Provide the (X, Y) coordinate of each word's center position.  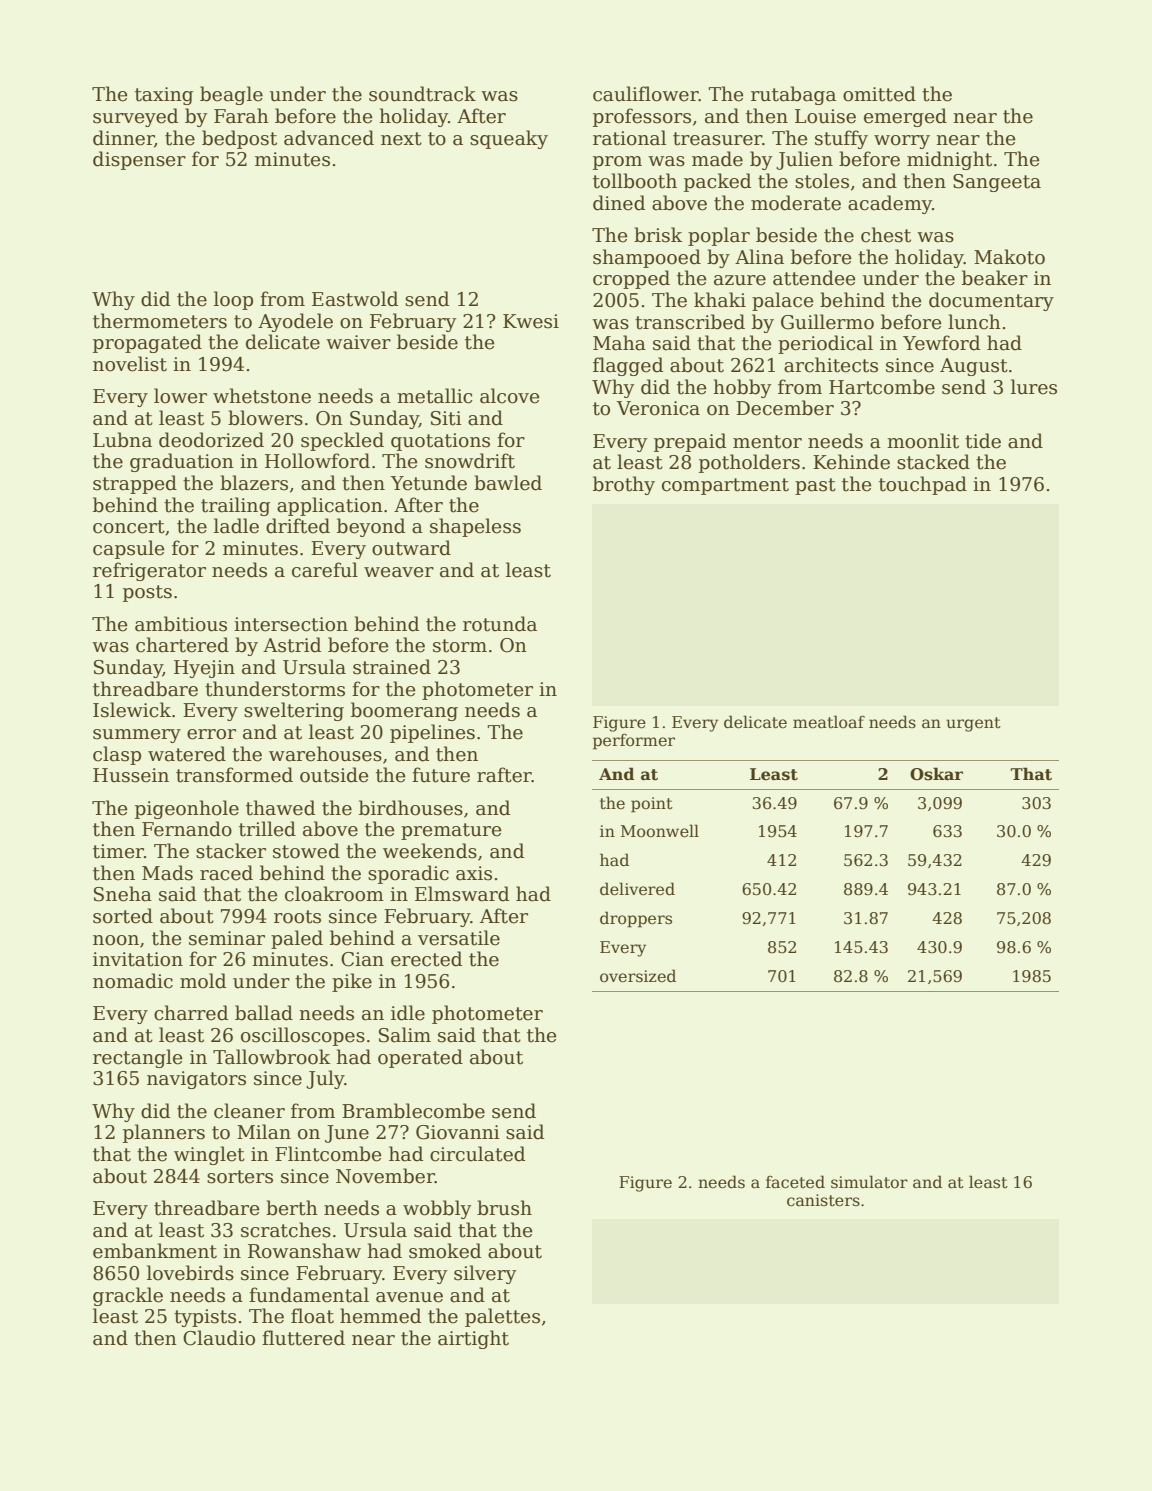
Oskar (936, 774)
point (652, 805)
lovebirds (190, 1273)
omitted (879, 94)
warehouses (325, 754)
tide (983, 441)
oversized (638, 976)
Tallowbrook (272, 1057)
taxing (164, 96)
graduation (182, 462)
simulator (869, 1182)
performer (634, 742)
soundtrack (422, 94)
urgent (973, 724)
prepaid (690, 442)
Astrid (292, 645)
